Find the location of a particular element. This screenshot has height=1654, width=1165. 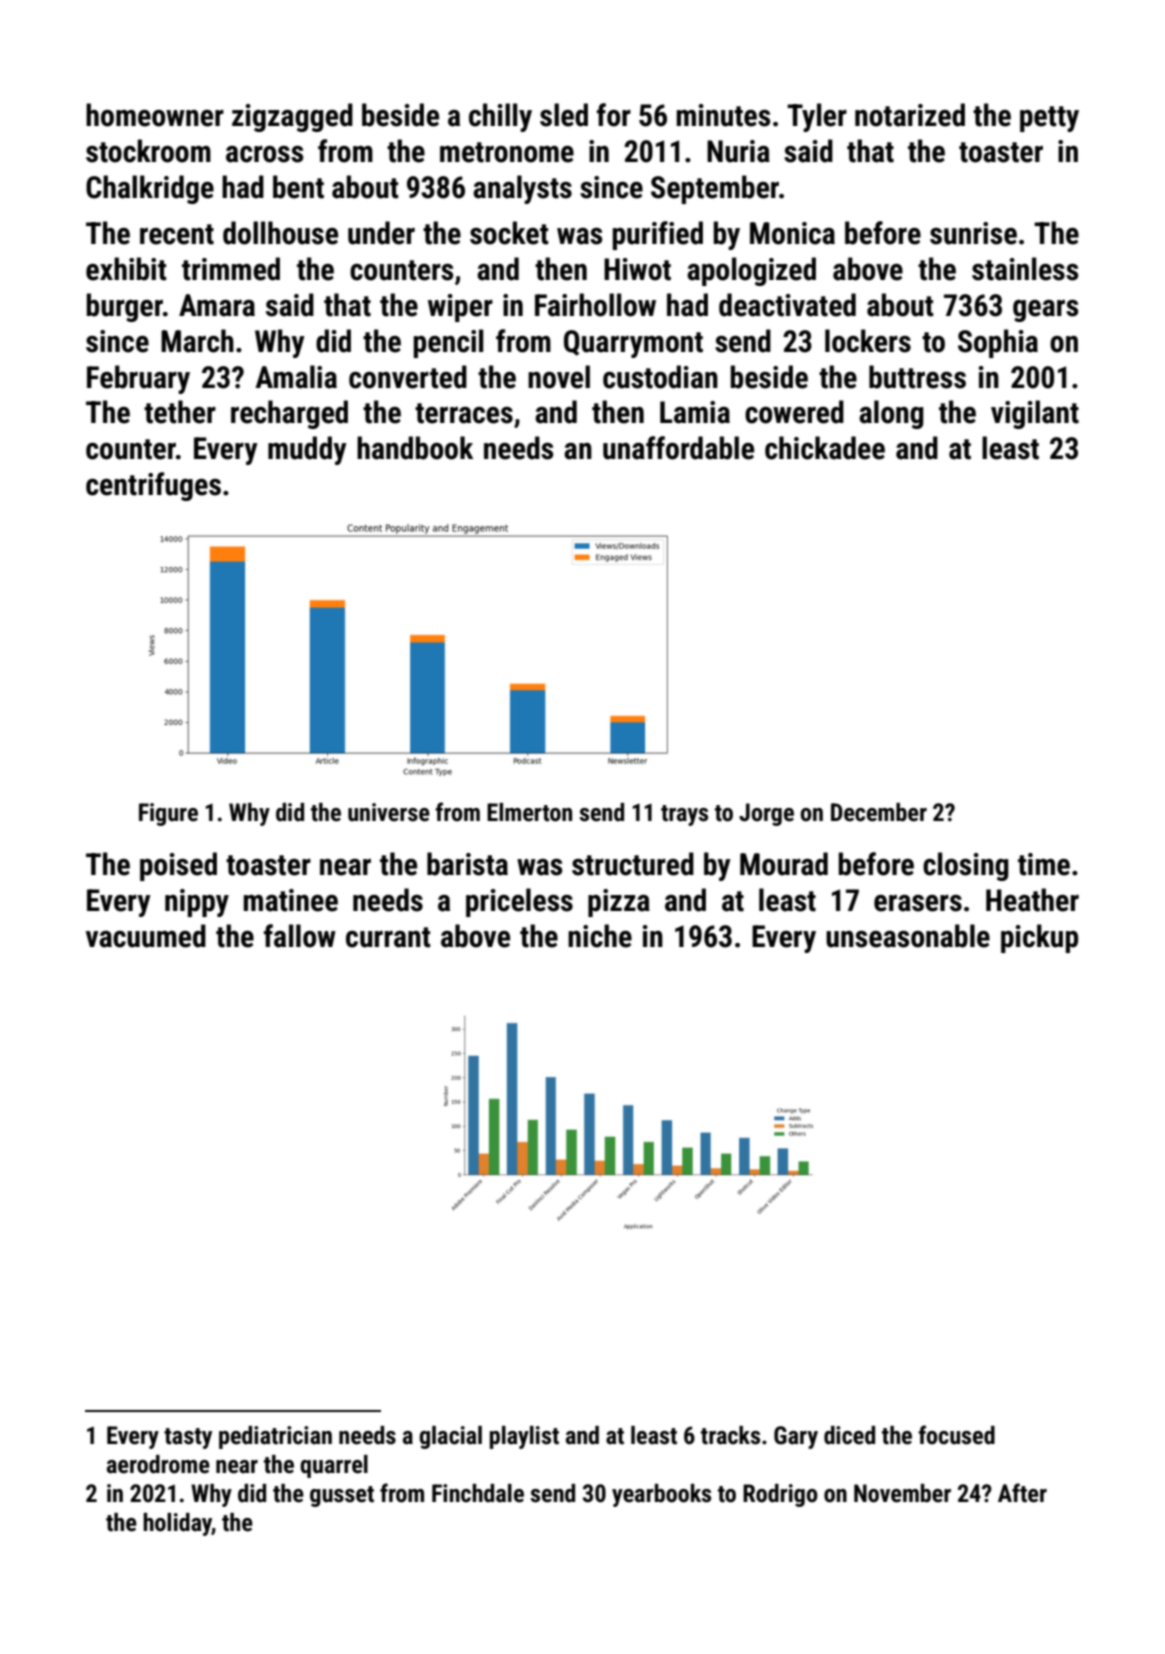

Figure is located at coordinates (168, 814).
